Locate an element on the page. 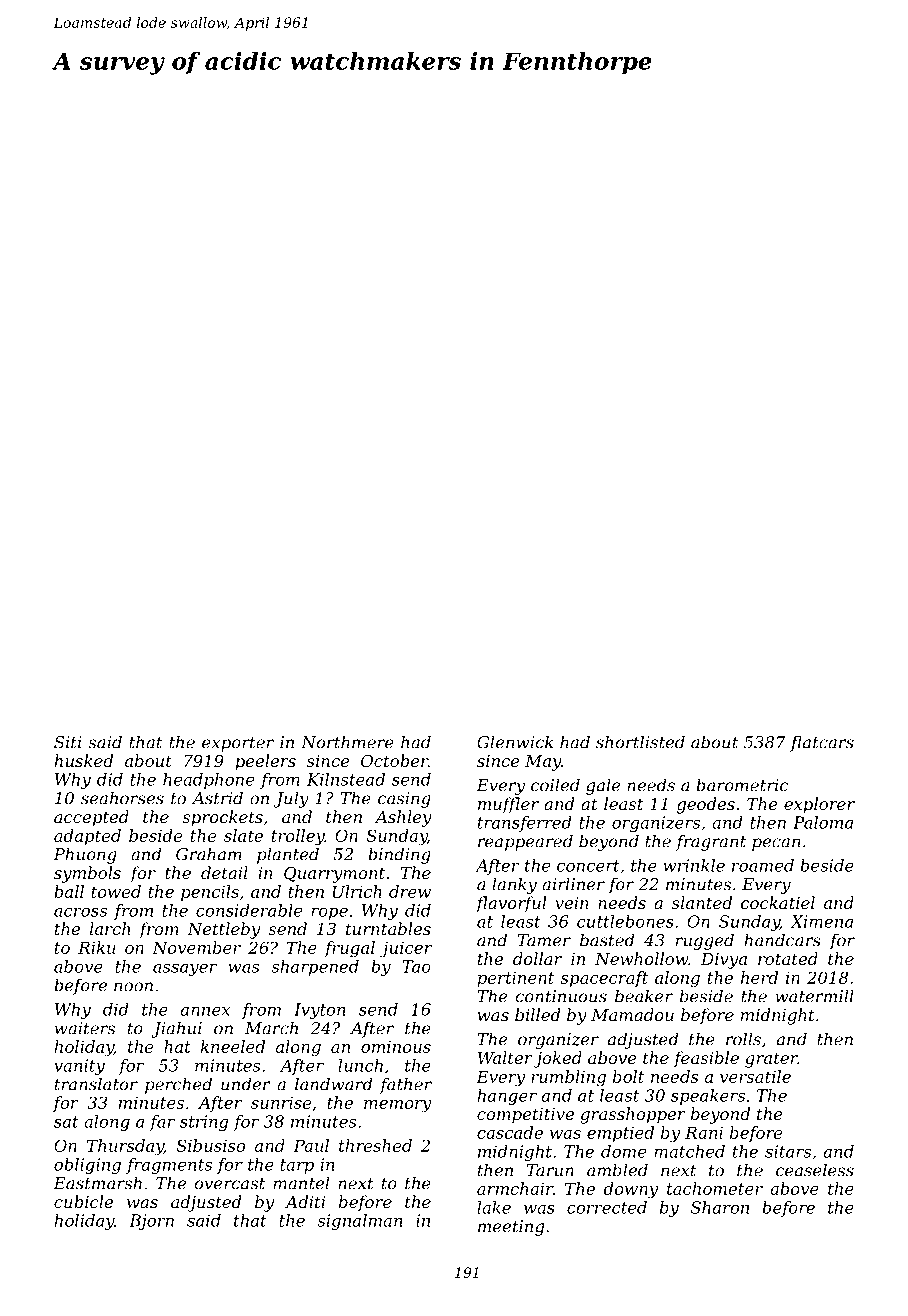 This page has width=908, height=1316. roamed is located at coordinates (763, 865).
